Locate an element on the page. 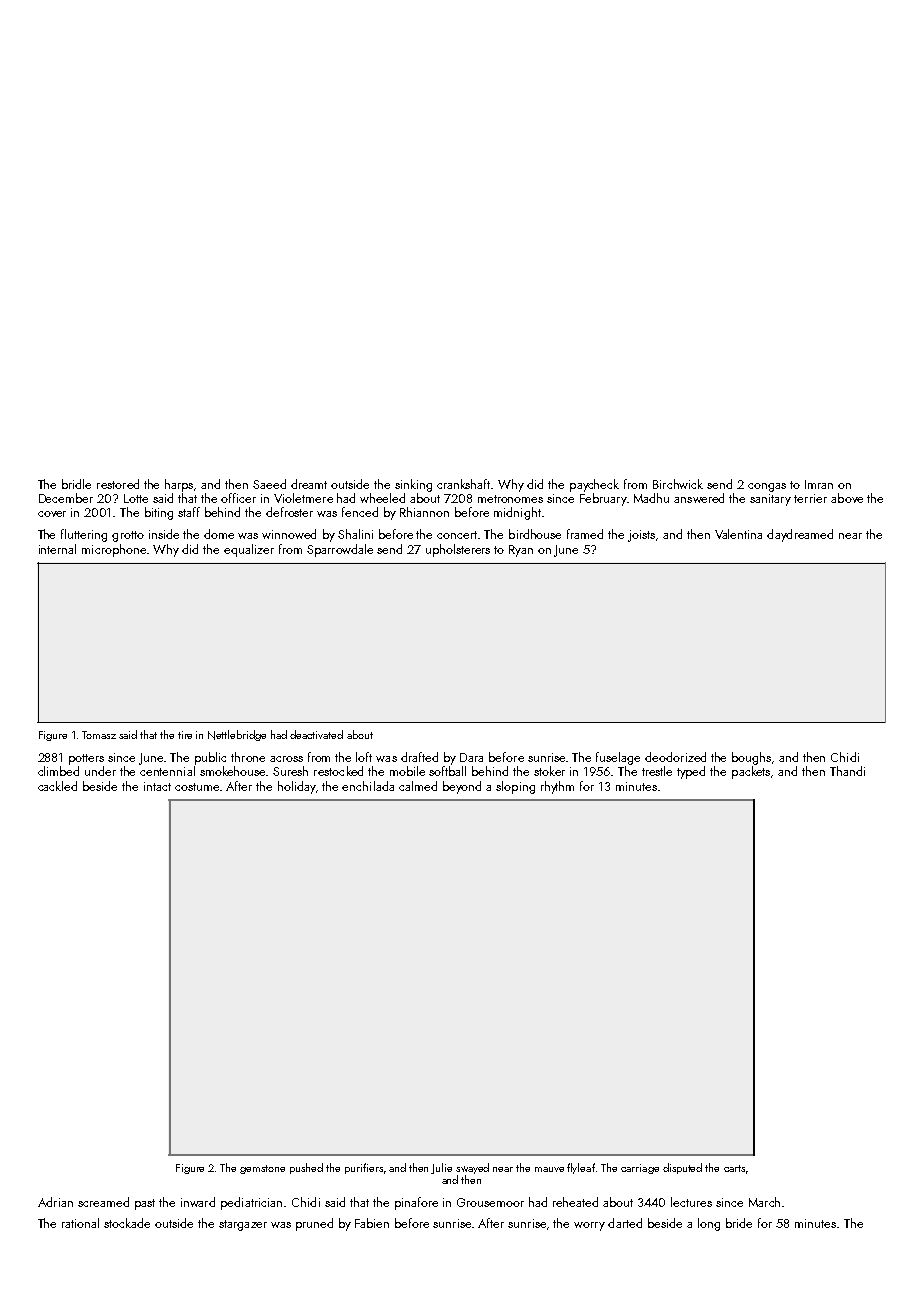  March is located at coordinates (764, 1202).
